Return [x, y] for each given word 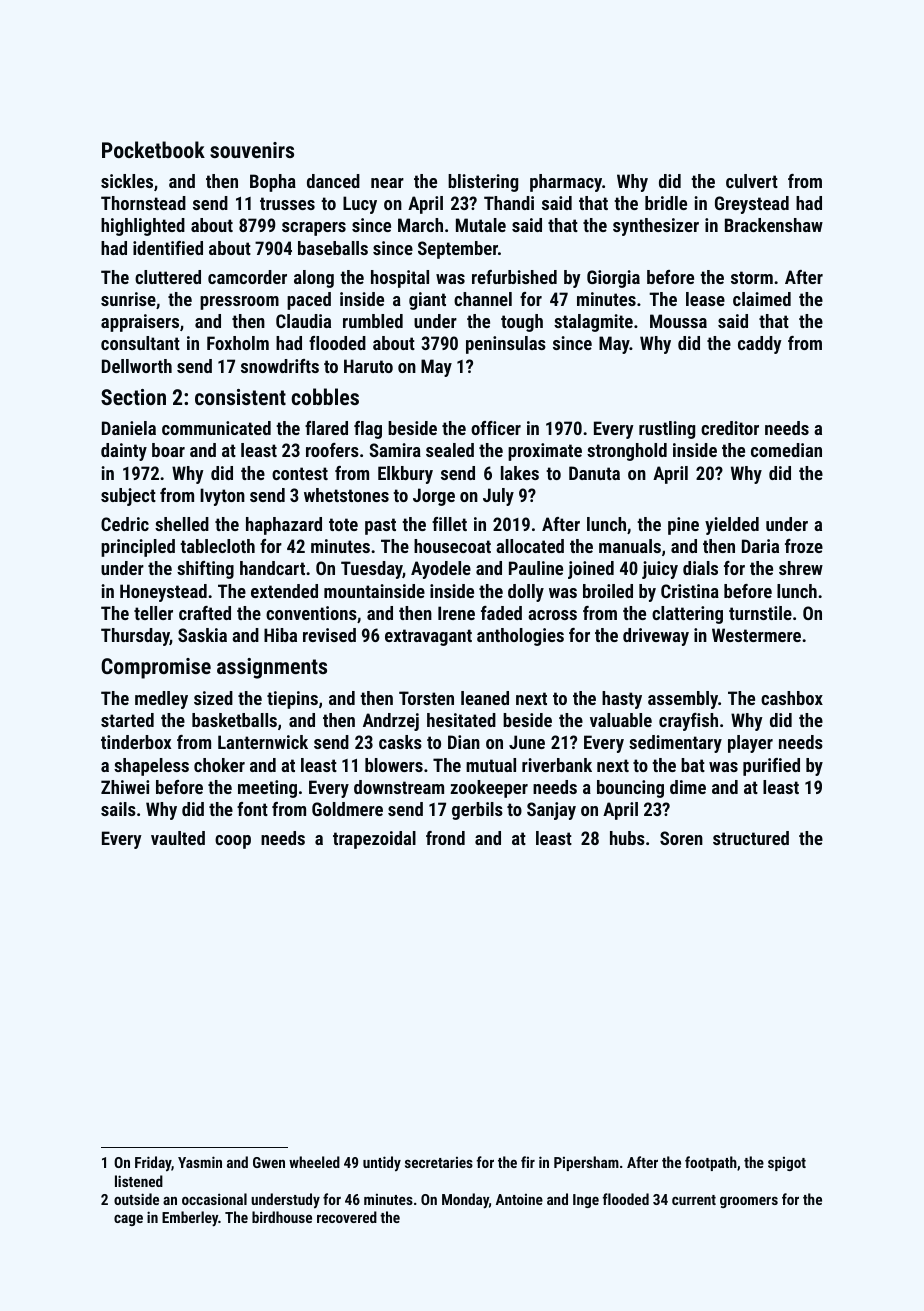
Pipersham [586, 1163]
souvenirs [252, 150]
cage [128, 1220]
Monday [465, 1201]
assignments [272, 668]
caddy [760, 345]
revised [329, 635]
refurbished [514, 277]
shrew [801, 568]
